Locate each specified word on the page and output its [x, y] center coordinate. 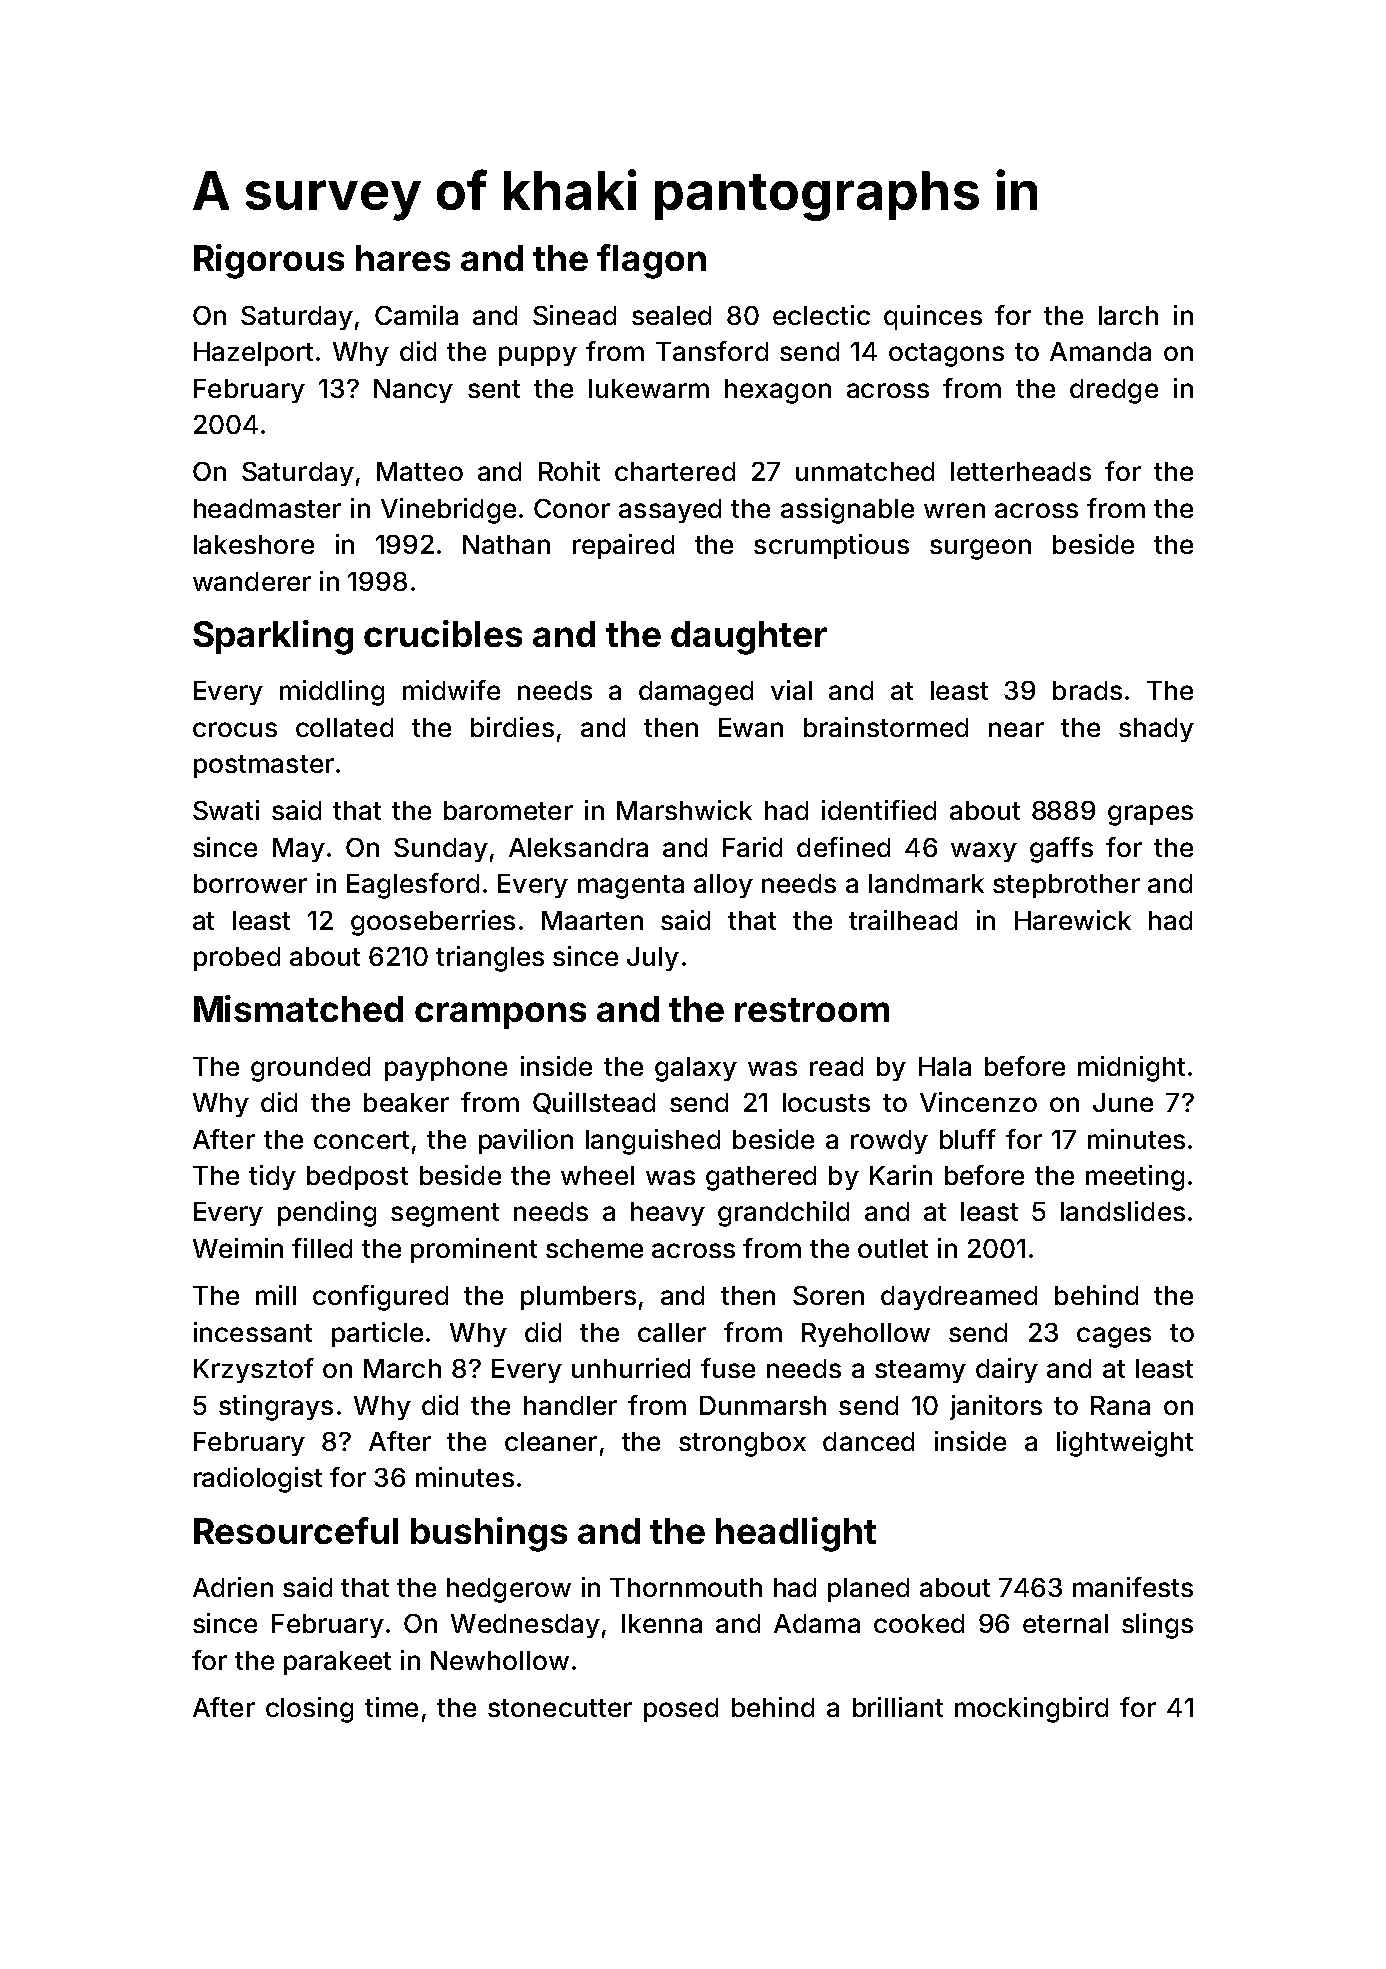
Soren [828, 1295]
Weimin [238, 1248]
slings [1157, 1626]
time [391, 1707]
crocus [235, 729]
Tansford [712, 351]
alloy [723, 886]
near [1016, 729]
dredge [1114, 391]
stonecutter [560, 1708]
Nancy [413, 391]
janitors [996, 1407]
